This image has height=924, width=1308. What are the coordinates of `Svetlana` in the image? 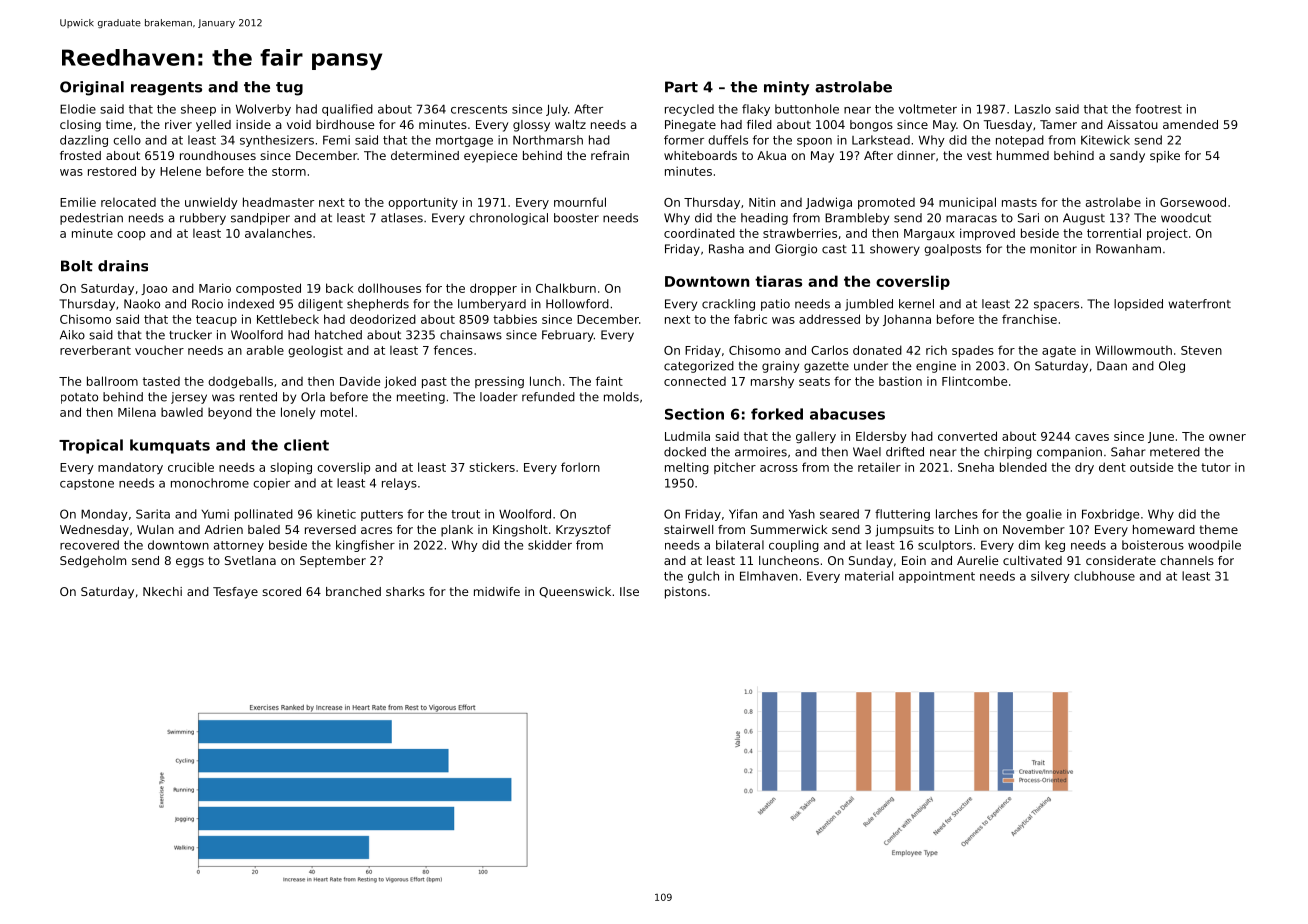 It's located at (250, 560).
